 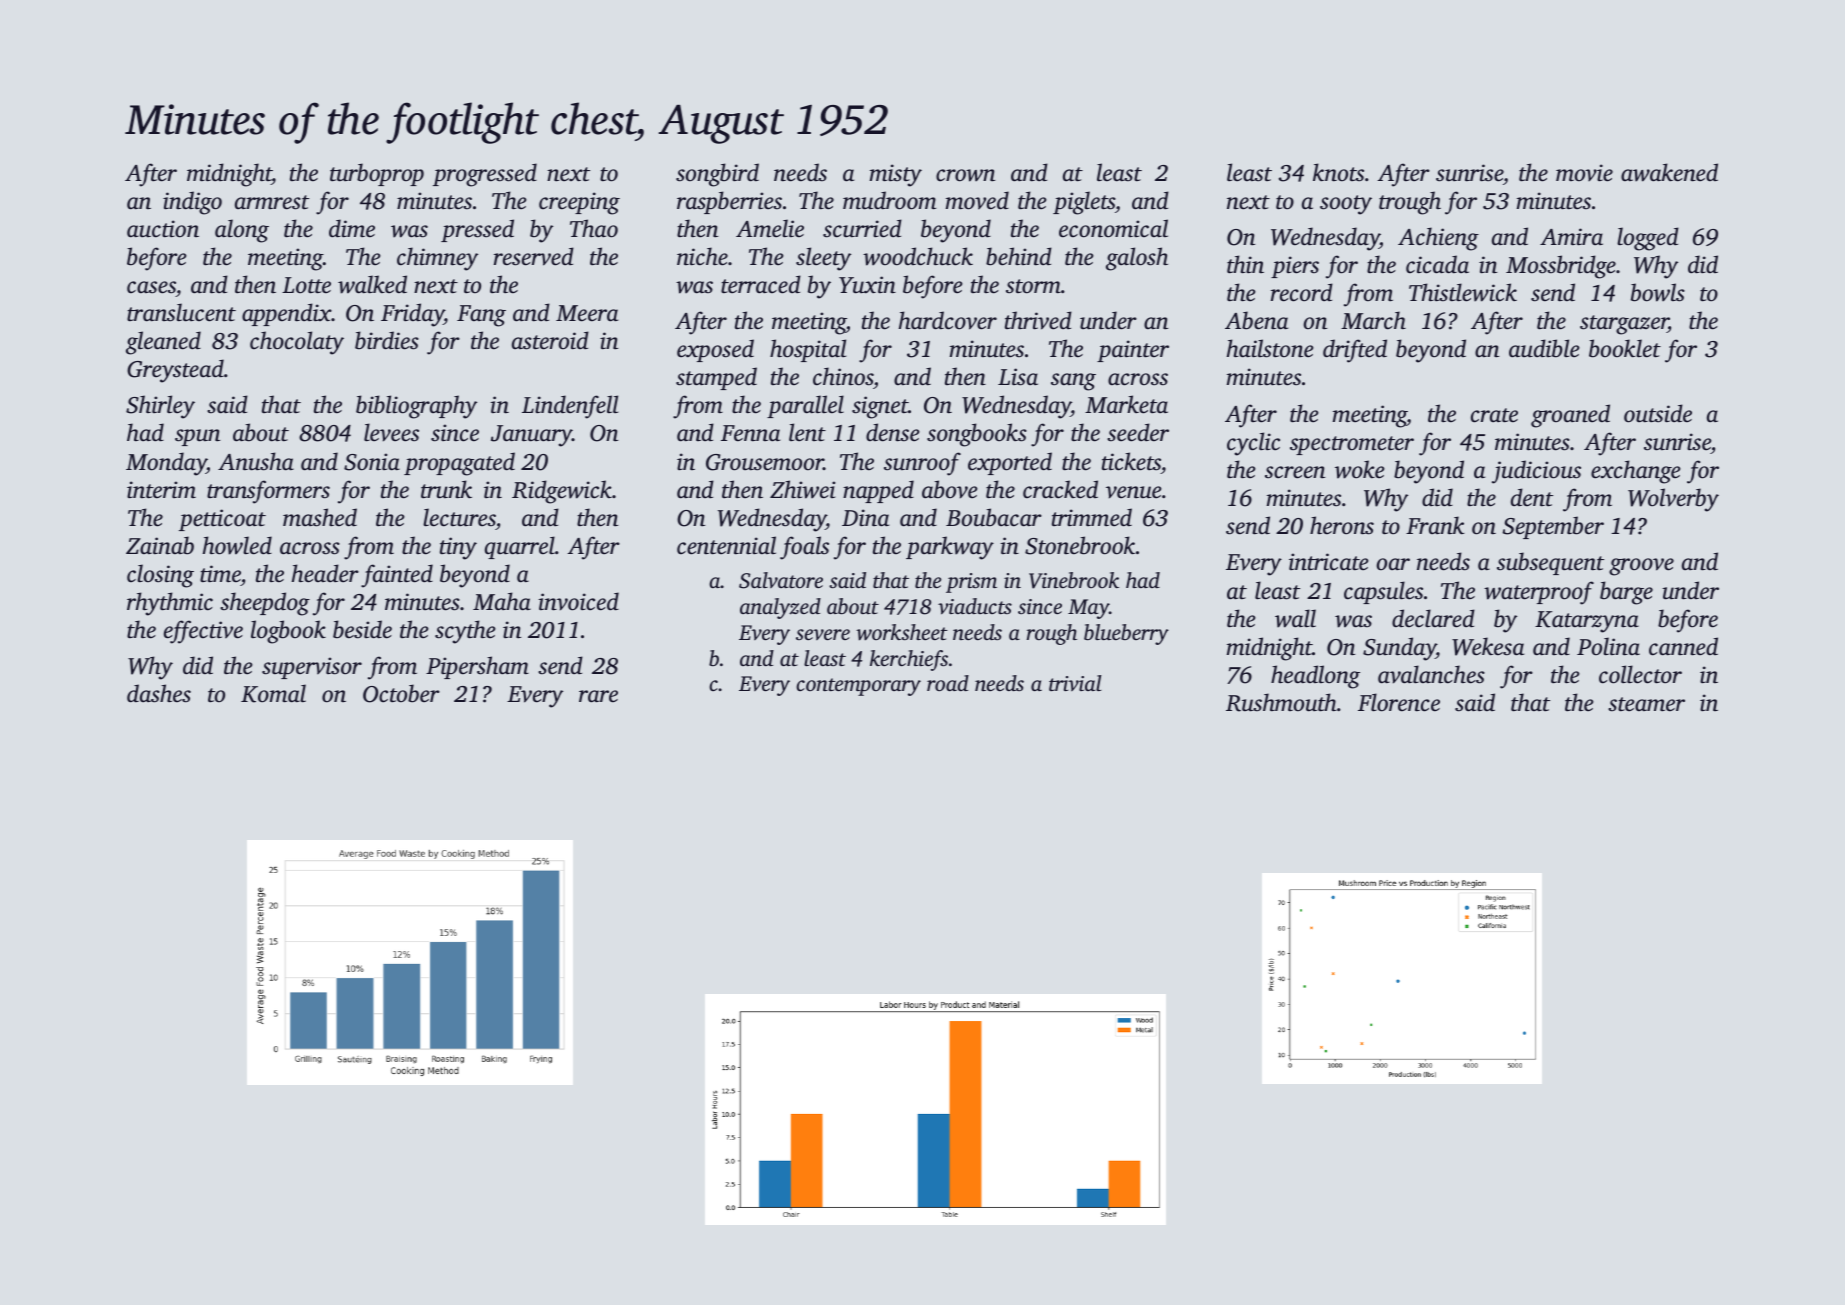 What do you see at coordinates (1550, 563) in the screenshot?
I see `subsequent` at bounding box center [1550, 563].
